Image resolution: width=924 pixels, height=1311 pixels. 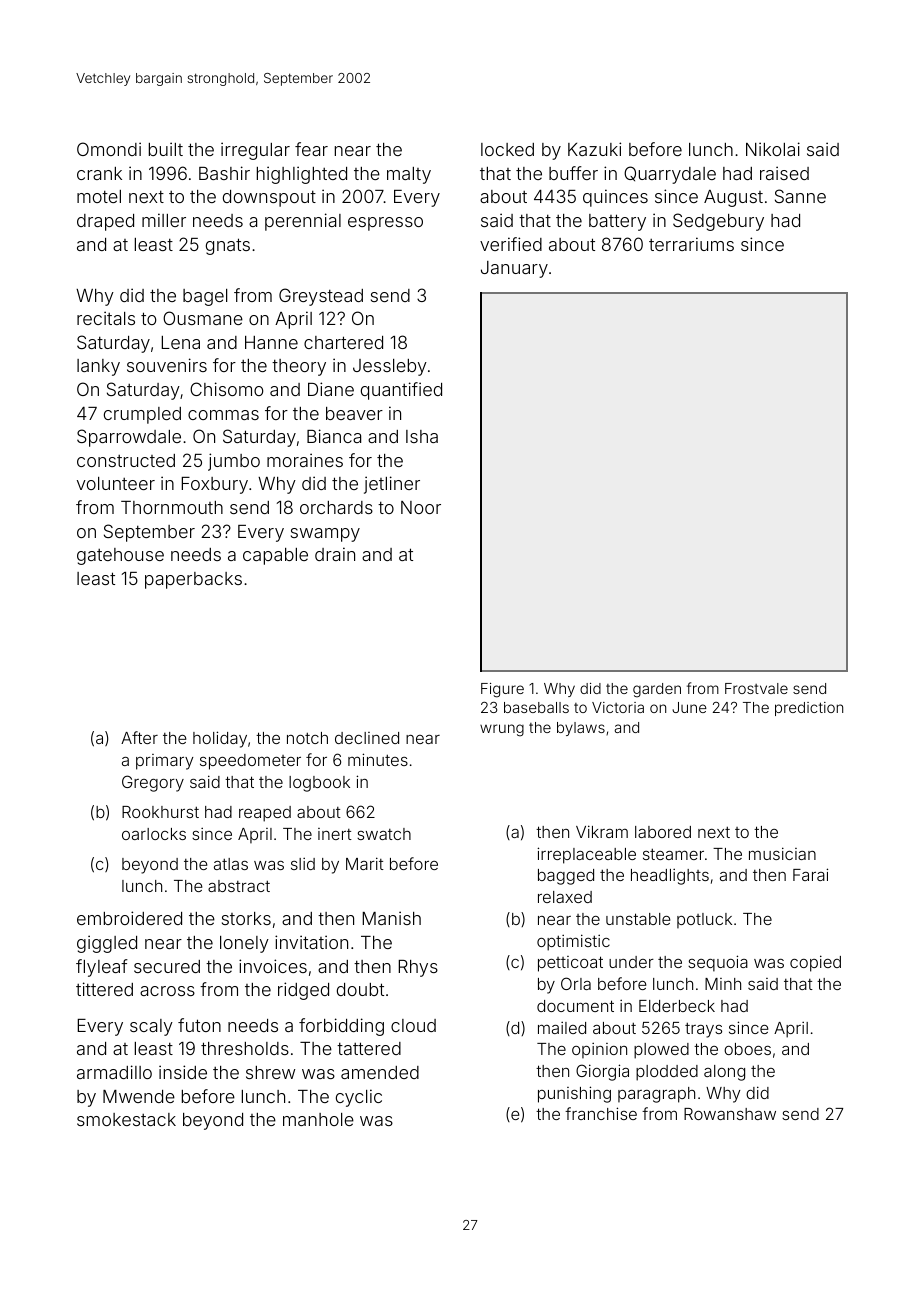 What do you see at coordinates (109, 149) in the screenshot?
I see `Omondi` at bounding box center [109, 149].
